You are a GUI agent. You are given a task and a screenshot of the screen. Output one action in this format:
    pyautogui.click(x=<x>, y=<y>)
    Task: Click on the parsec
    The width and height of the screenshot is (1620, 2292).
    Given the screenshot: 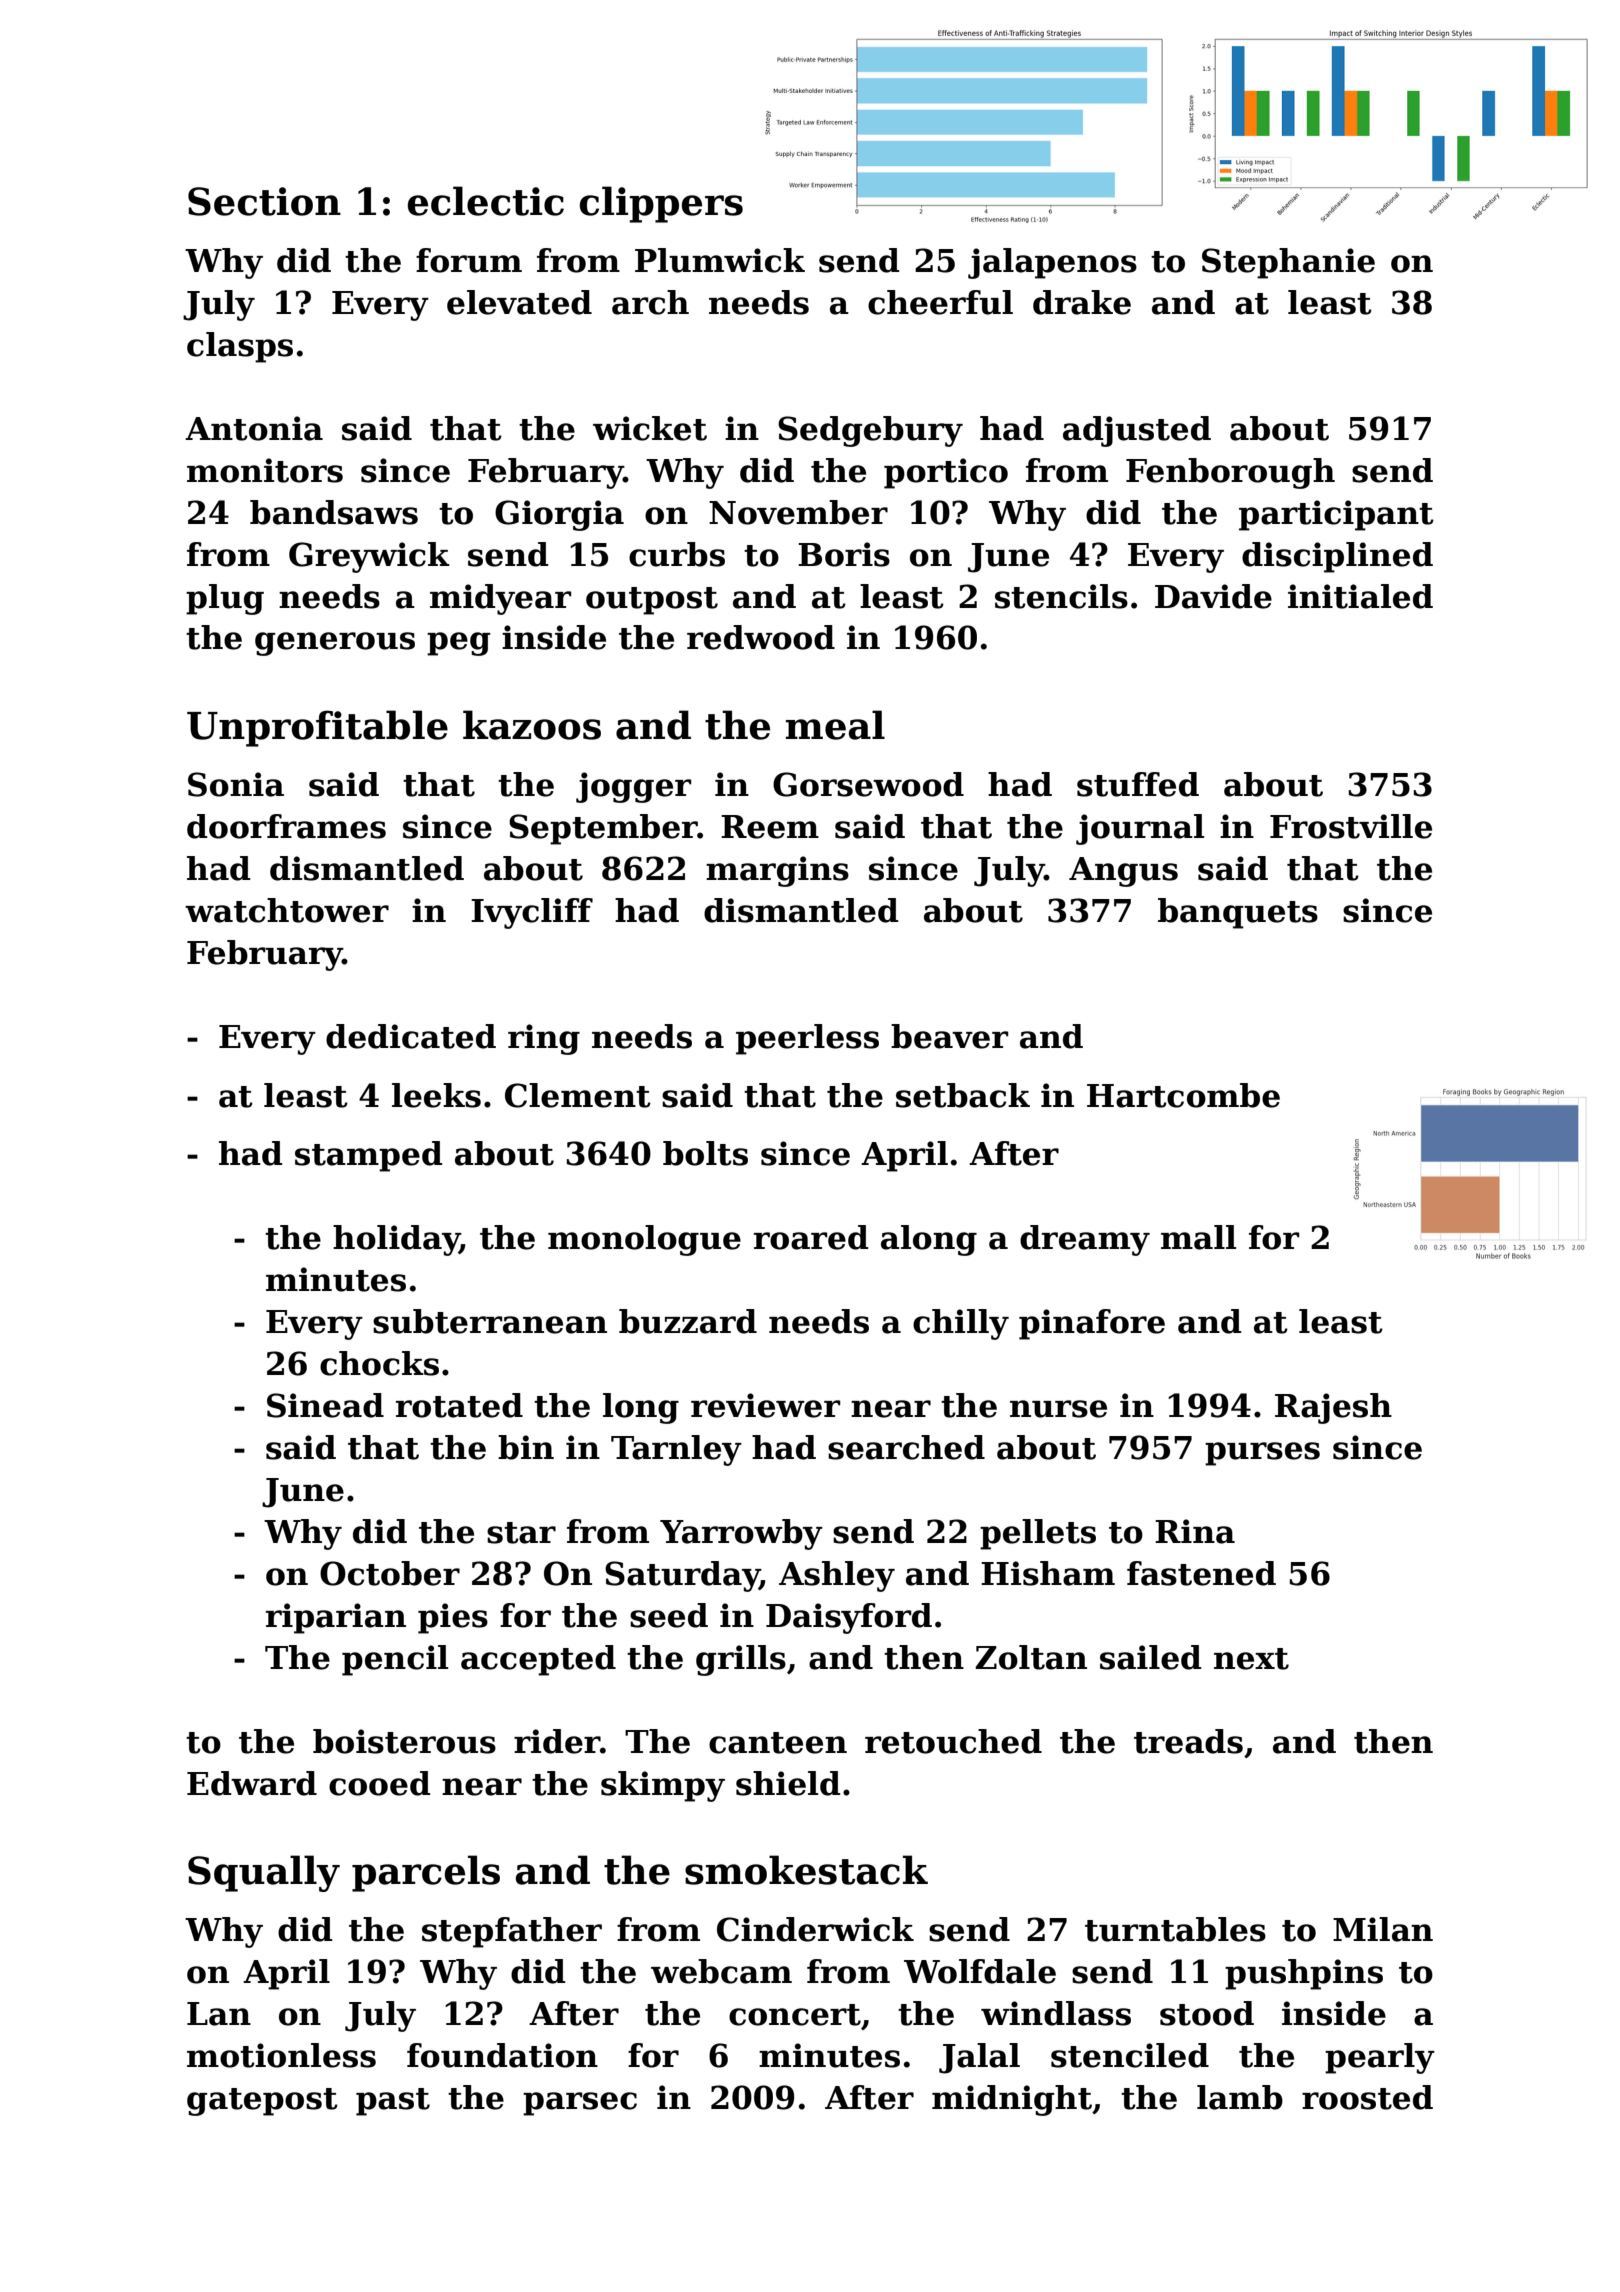 What is the action you would take?
    pyautogui.click(x=580, y=2104)
